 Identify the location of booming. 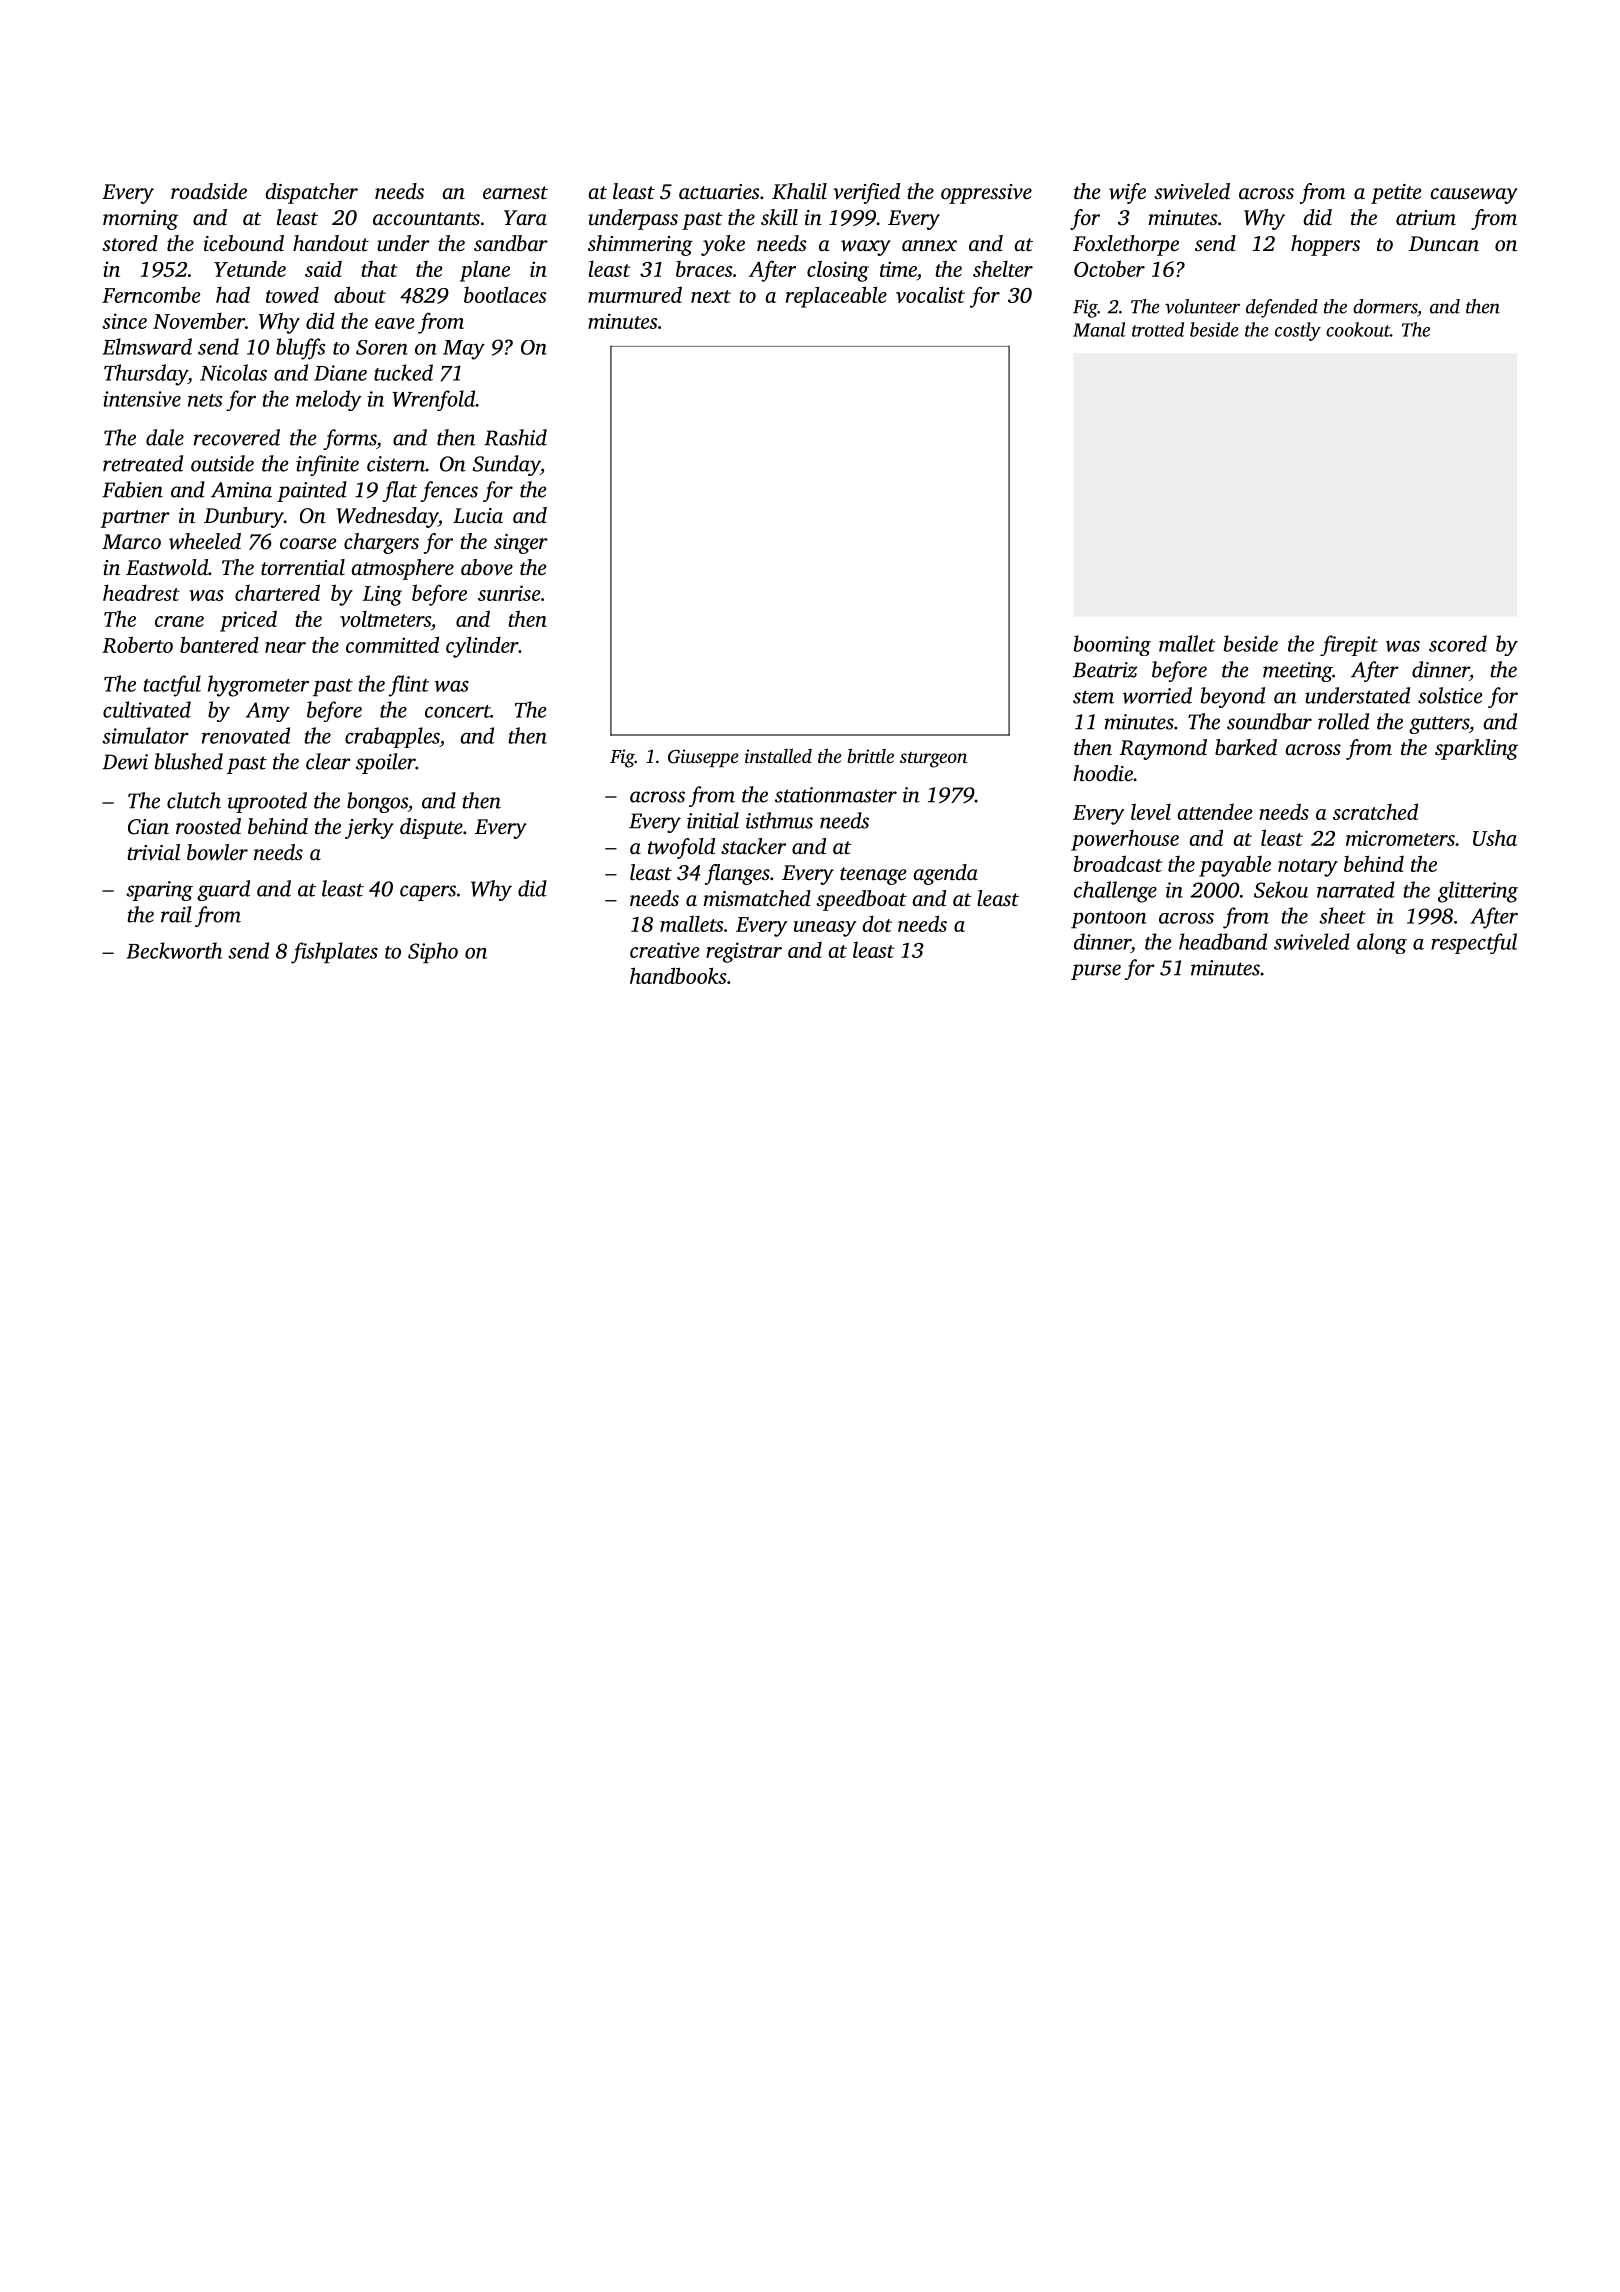
(1112, 645).
